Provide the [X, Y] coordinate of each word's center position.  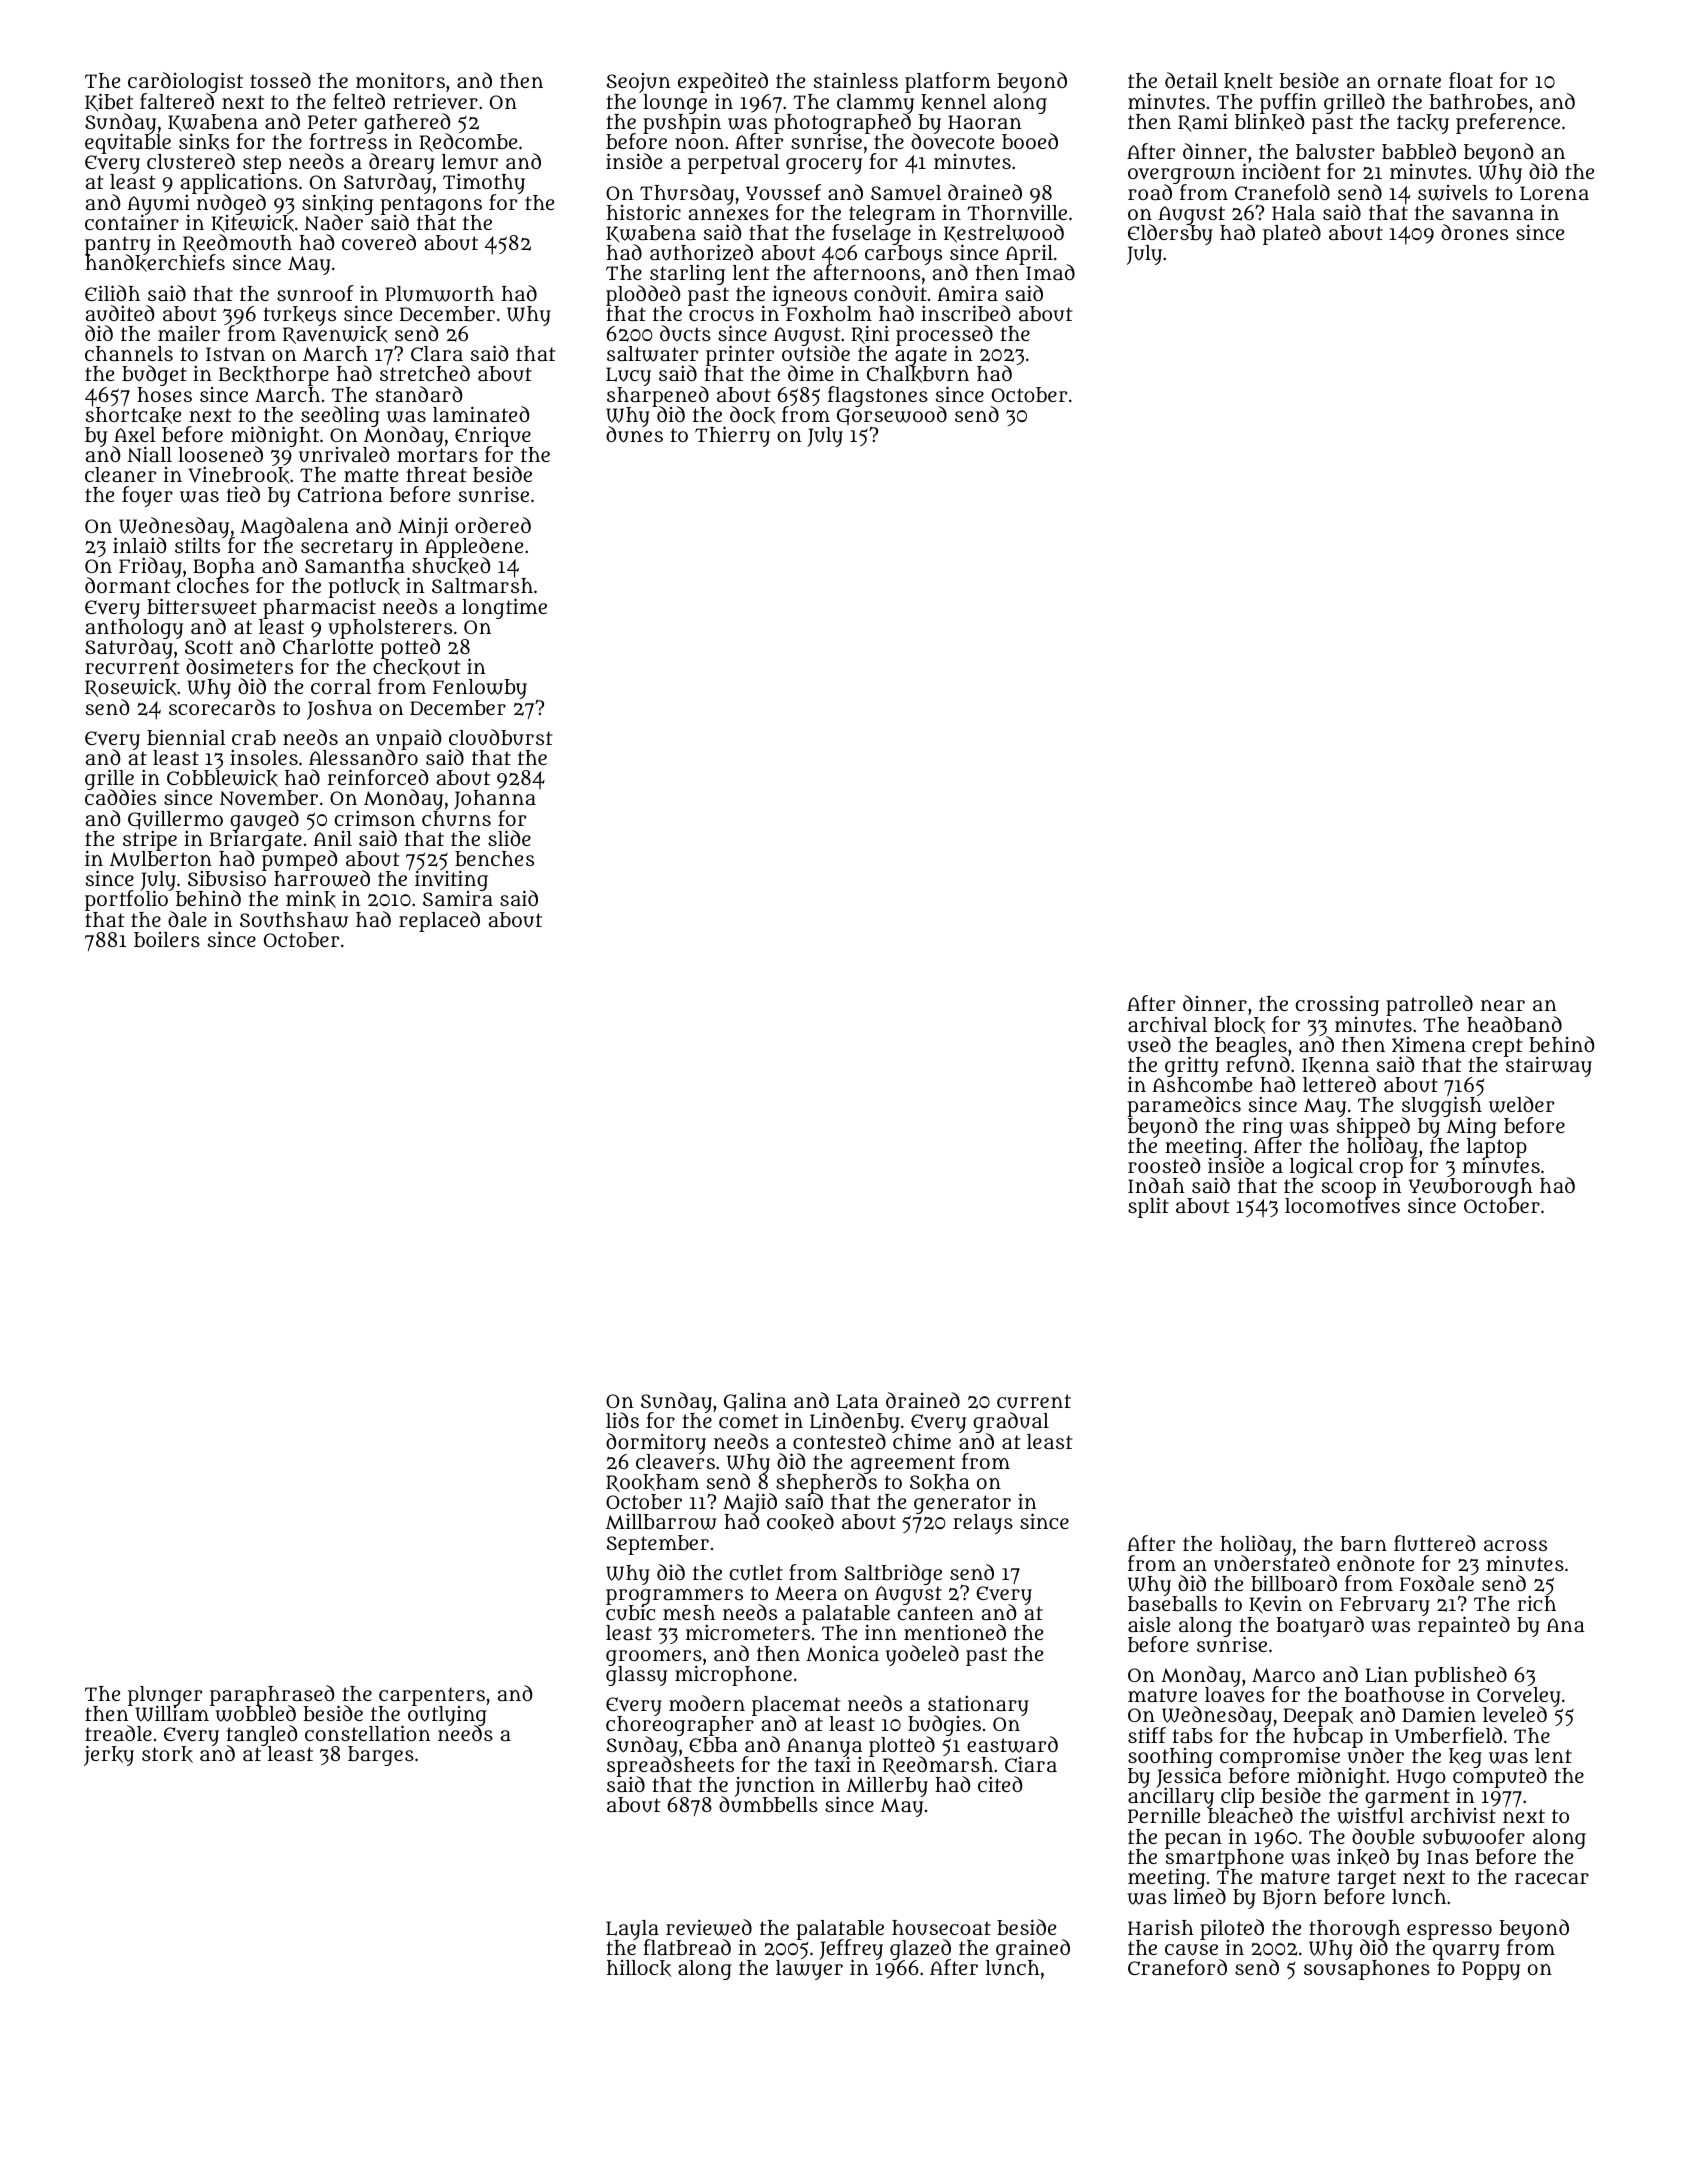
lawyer [809, 1970]
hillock [639, 1968]
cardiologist [185, 83]
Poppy [1491, 1970]
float [1471, 80]
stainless [856, 80]
